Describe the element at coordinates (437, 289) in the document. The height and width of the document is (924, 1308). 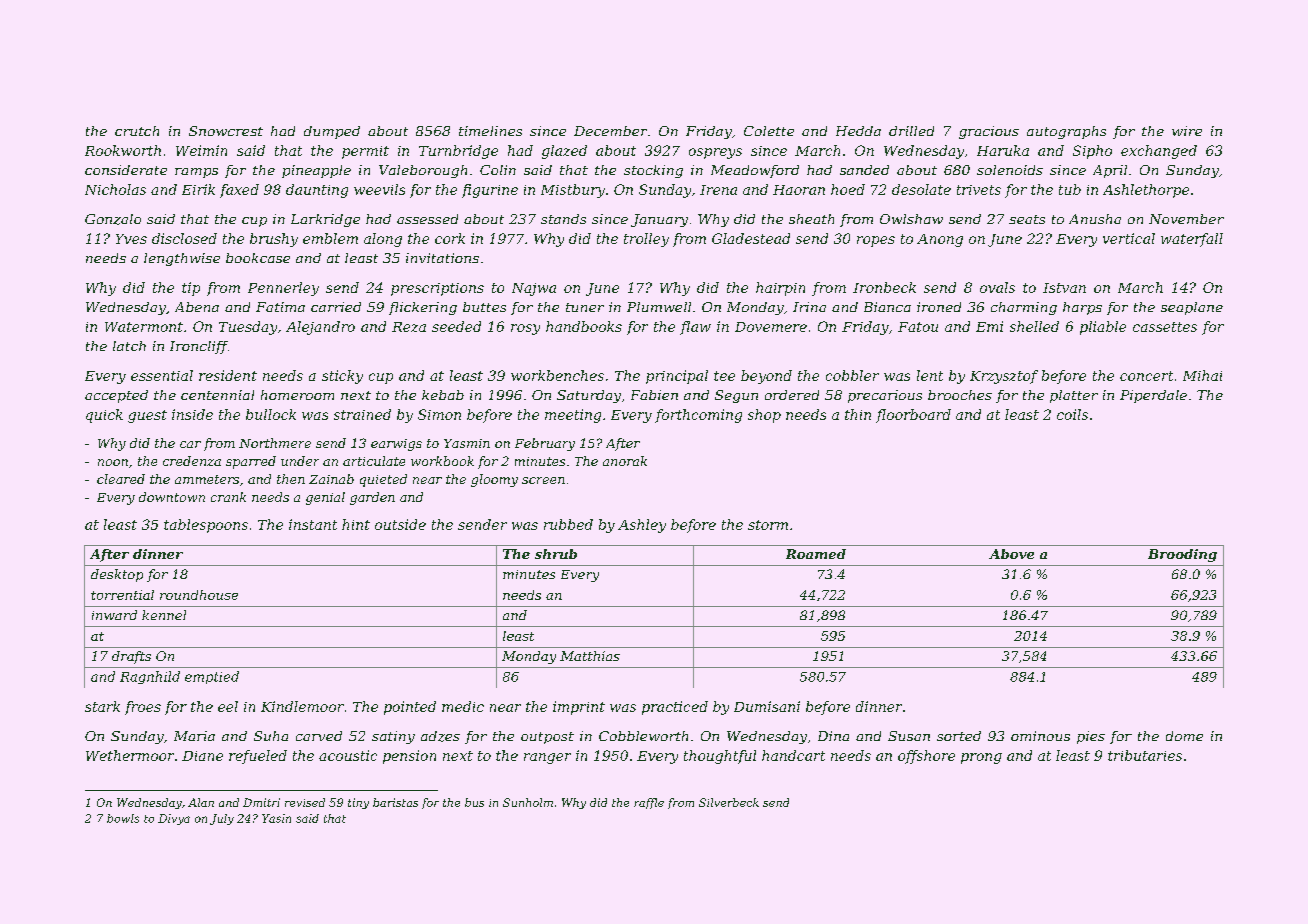
I see `prescriptions` at that location.
